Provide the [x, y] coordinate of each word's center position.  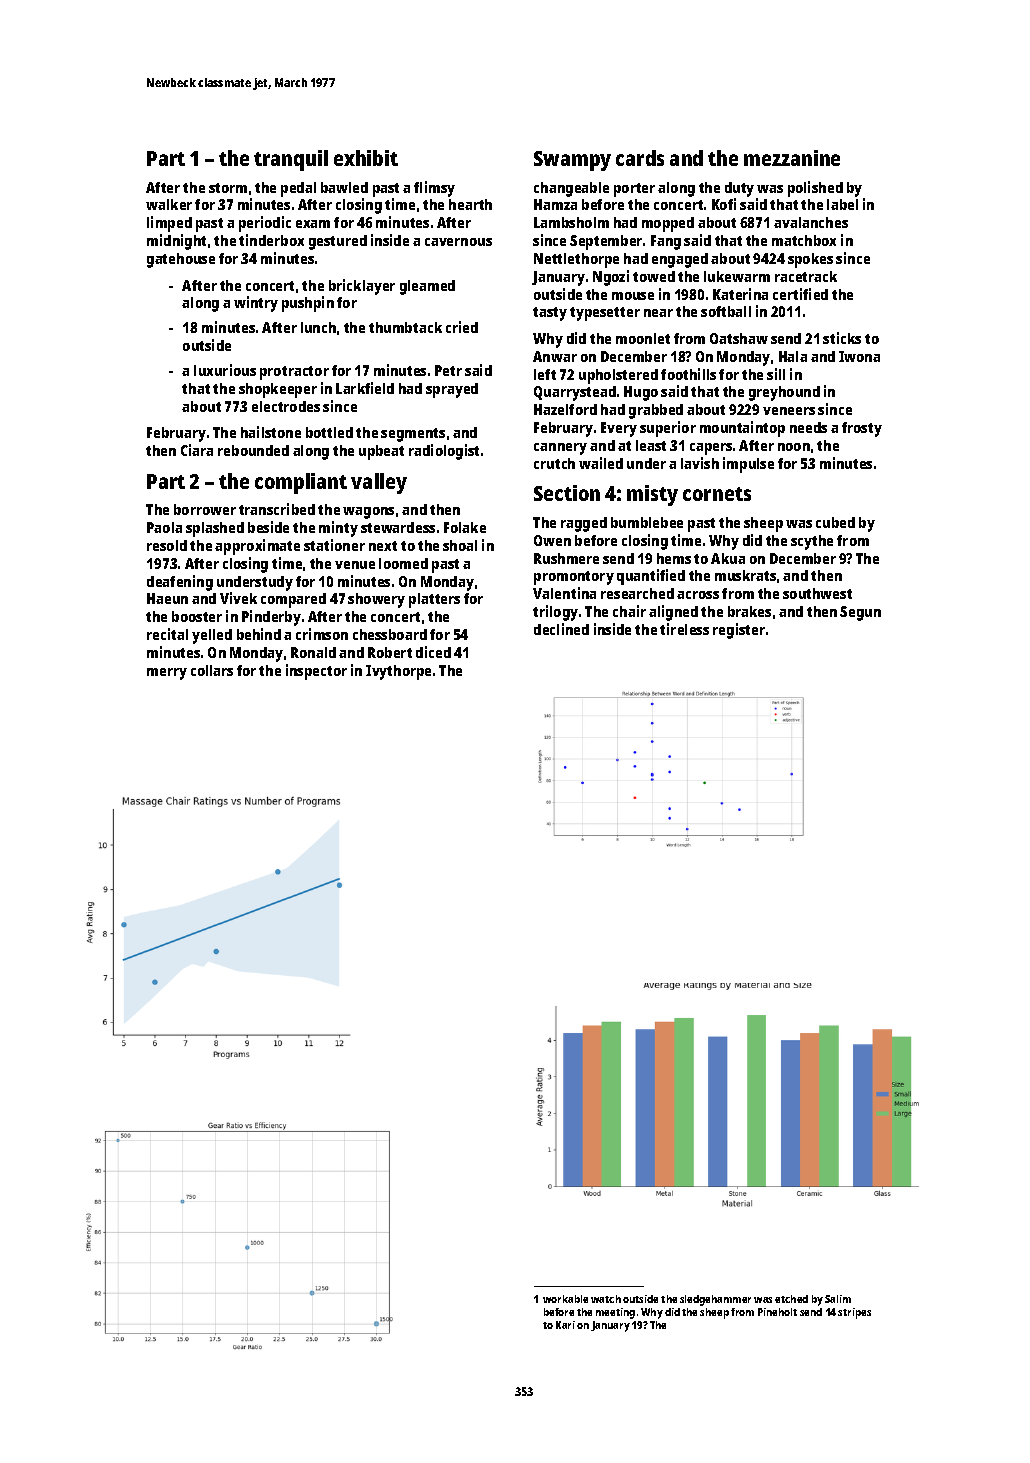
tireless [684, 629]
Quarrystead [575, 393]
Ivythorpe [398, 672]
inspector [316, 672]
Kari [565, 1325]
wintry [256, 304]
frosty [862, 429]
